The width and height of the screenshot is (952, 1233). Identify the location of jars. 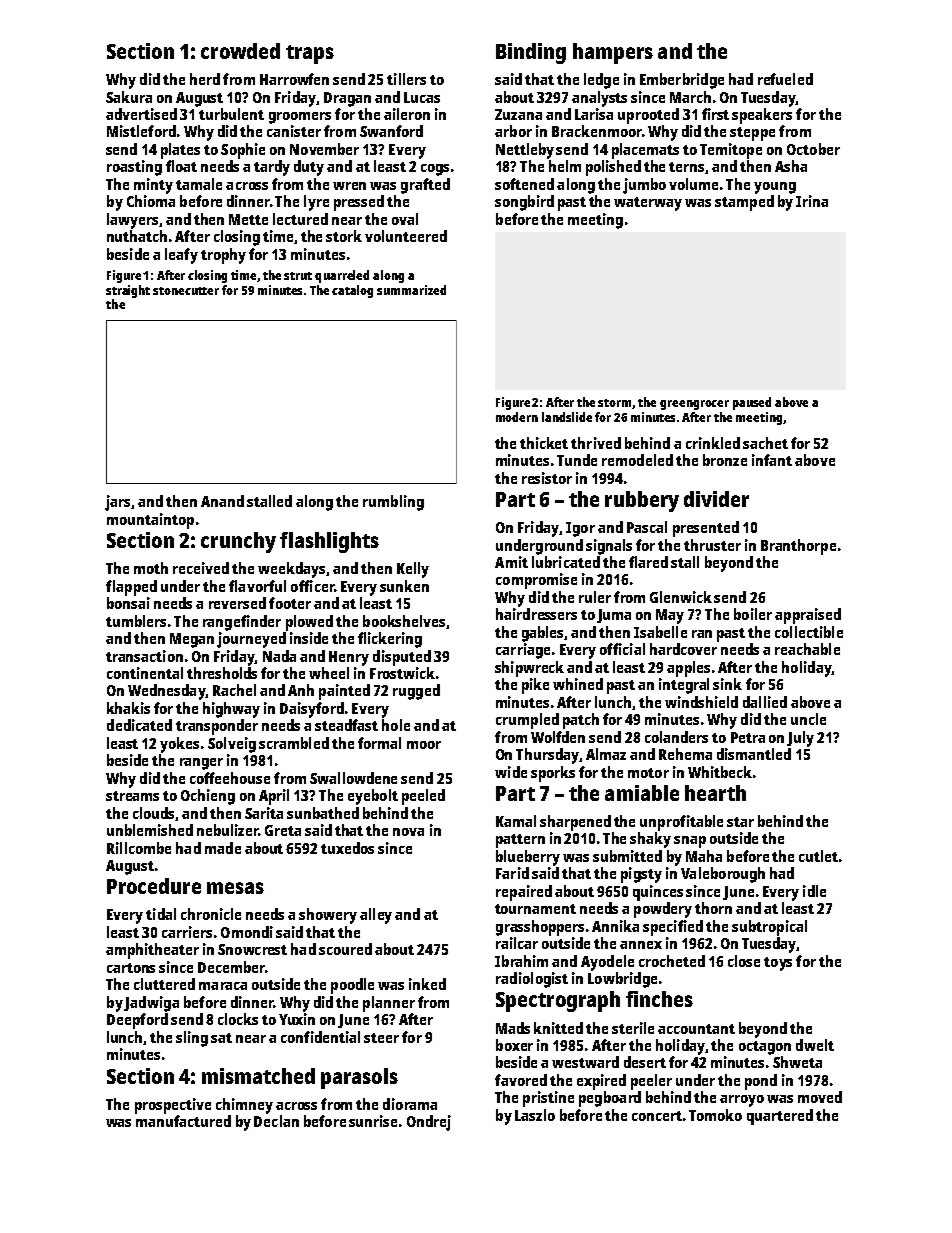
(117, 503).
